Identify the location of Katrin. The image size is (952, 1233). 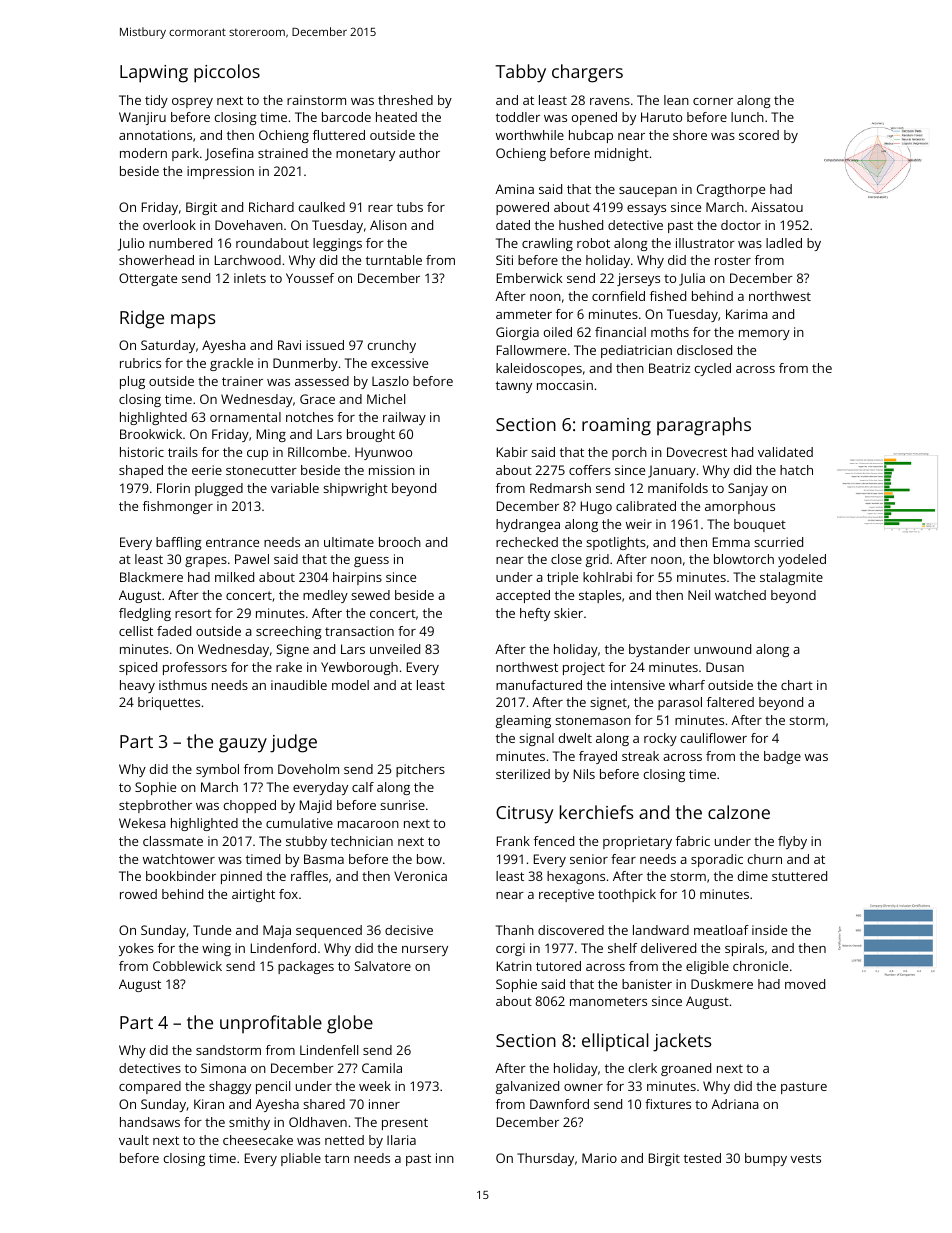
(514, 966).
